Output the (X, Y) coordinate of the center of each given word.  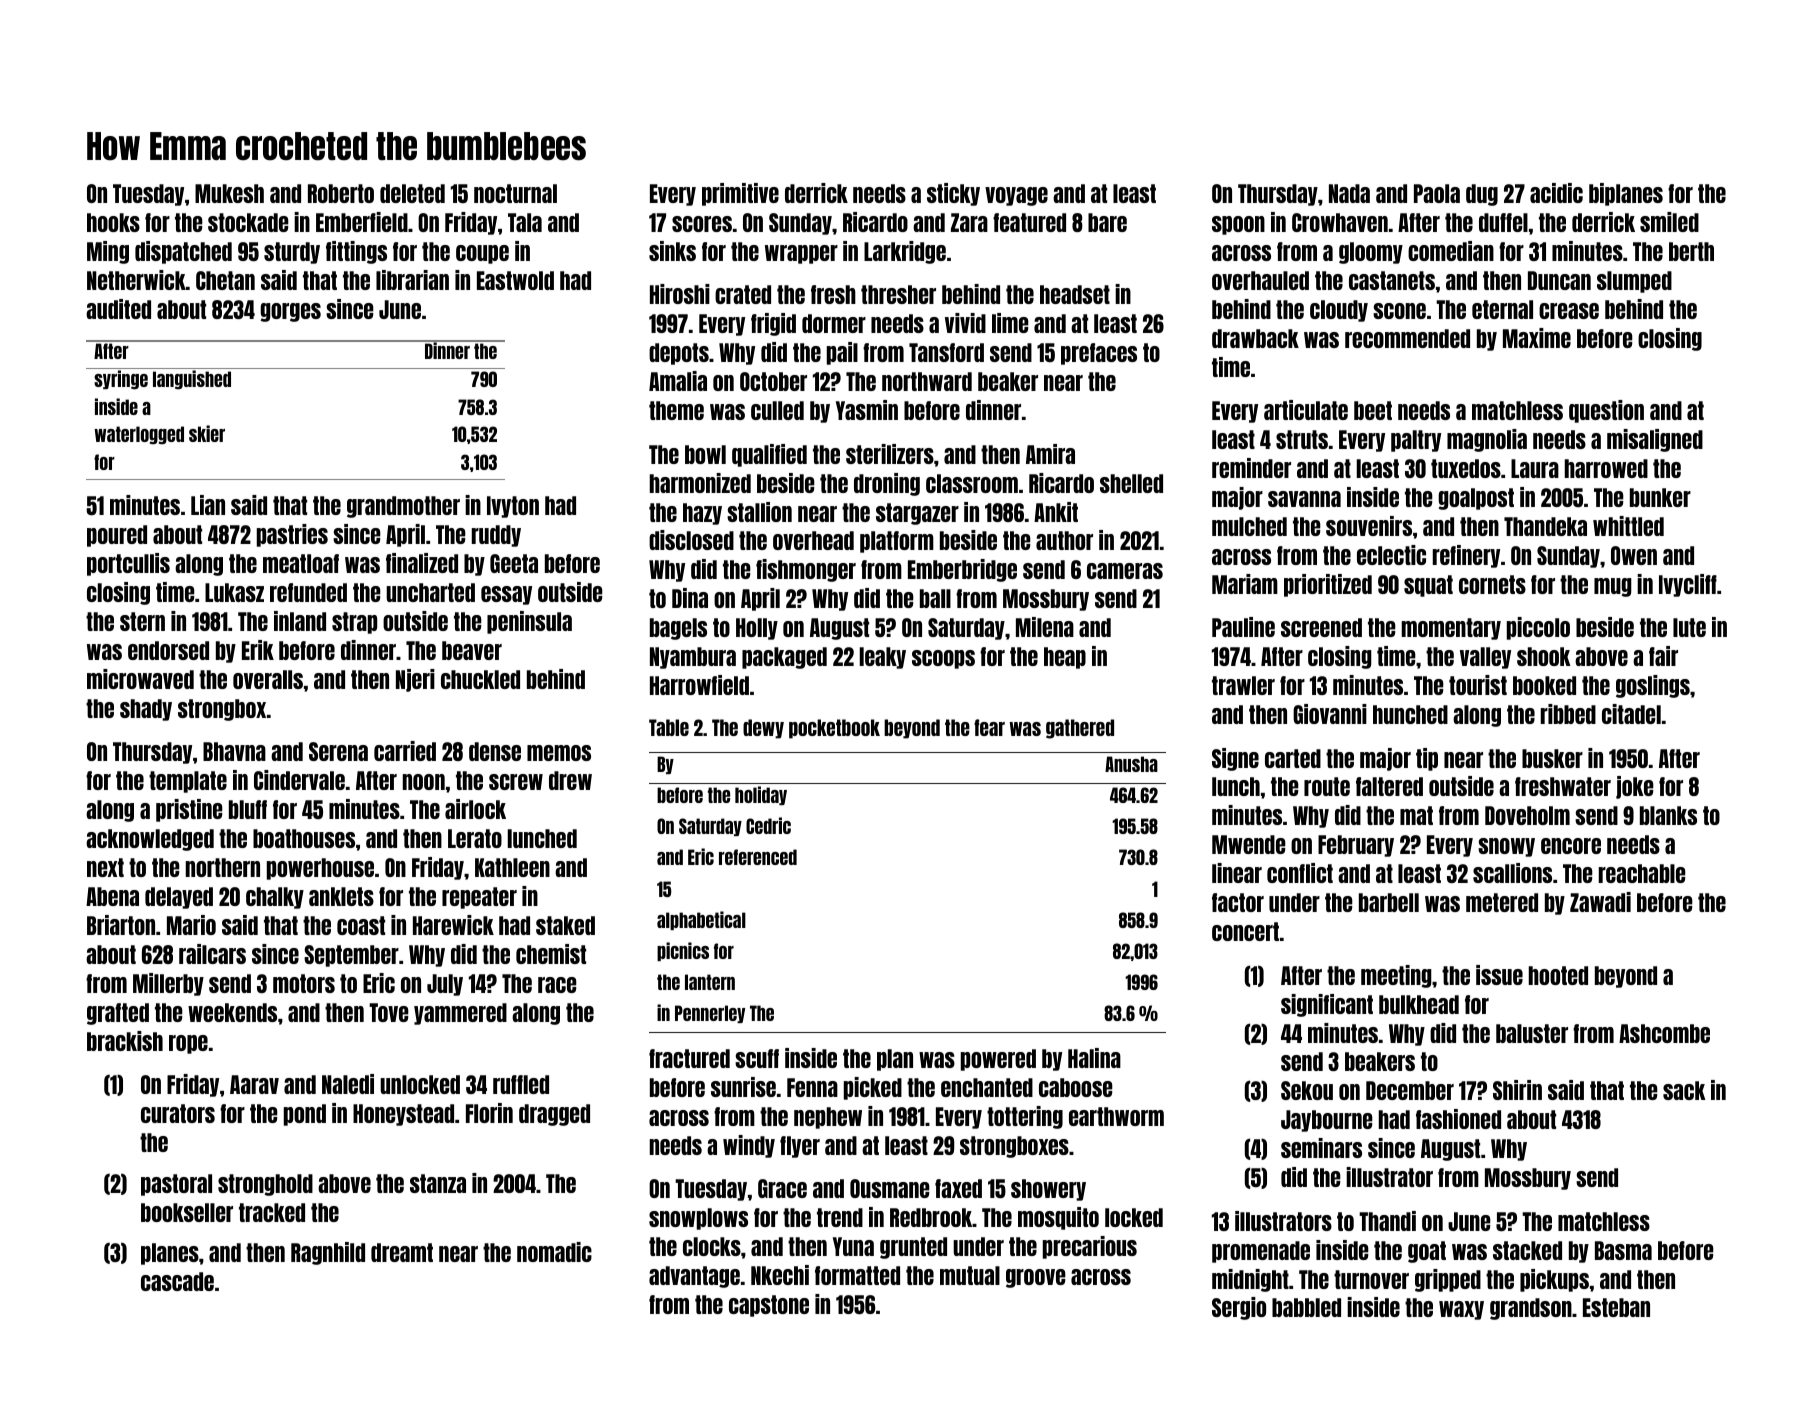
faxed (958, 1188)
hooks (113, 222)
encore (1571, 846)
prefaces (1099, 354)
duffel (1503, 222)
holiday (761, 795)
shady (146, 710)
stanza (438, 1183)
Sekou (1307, 1090)
